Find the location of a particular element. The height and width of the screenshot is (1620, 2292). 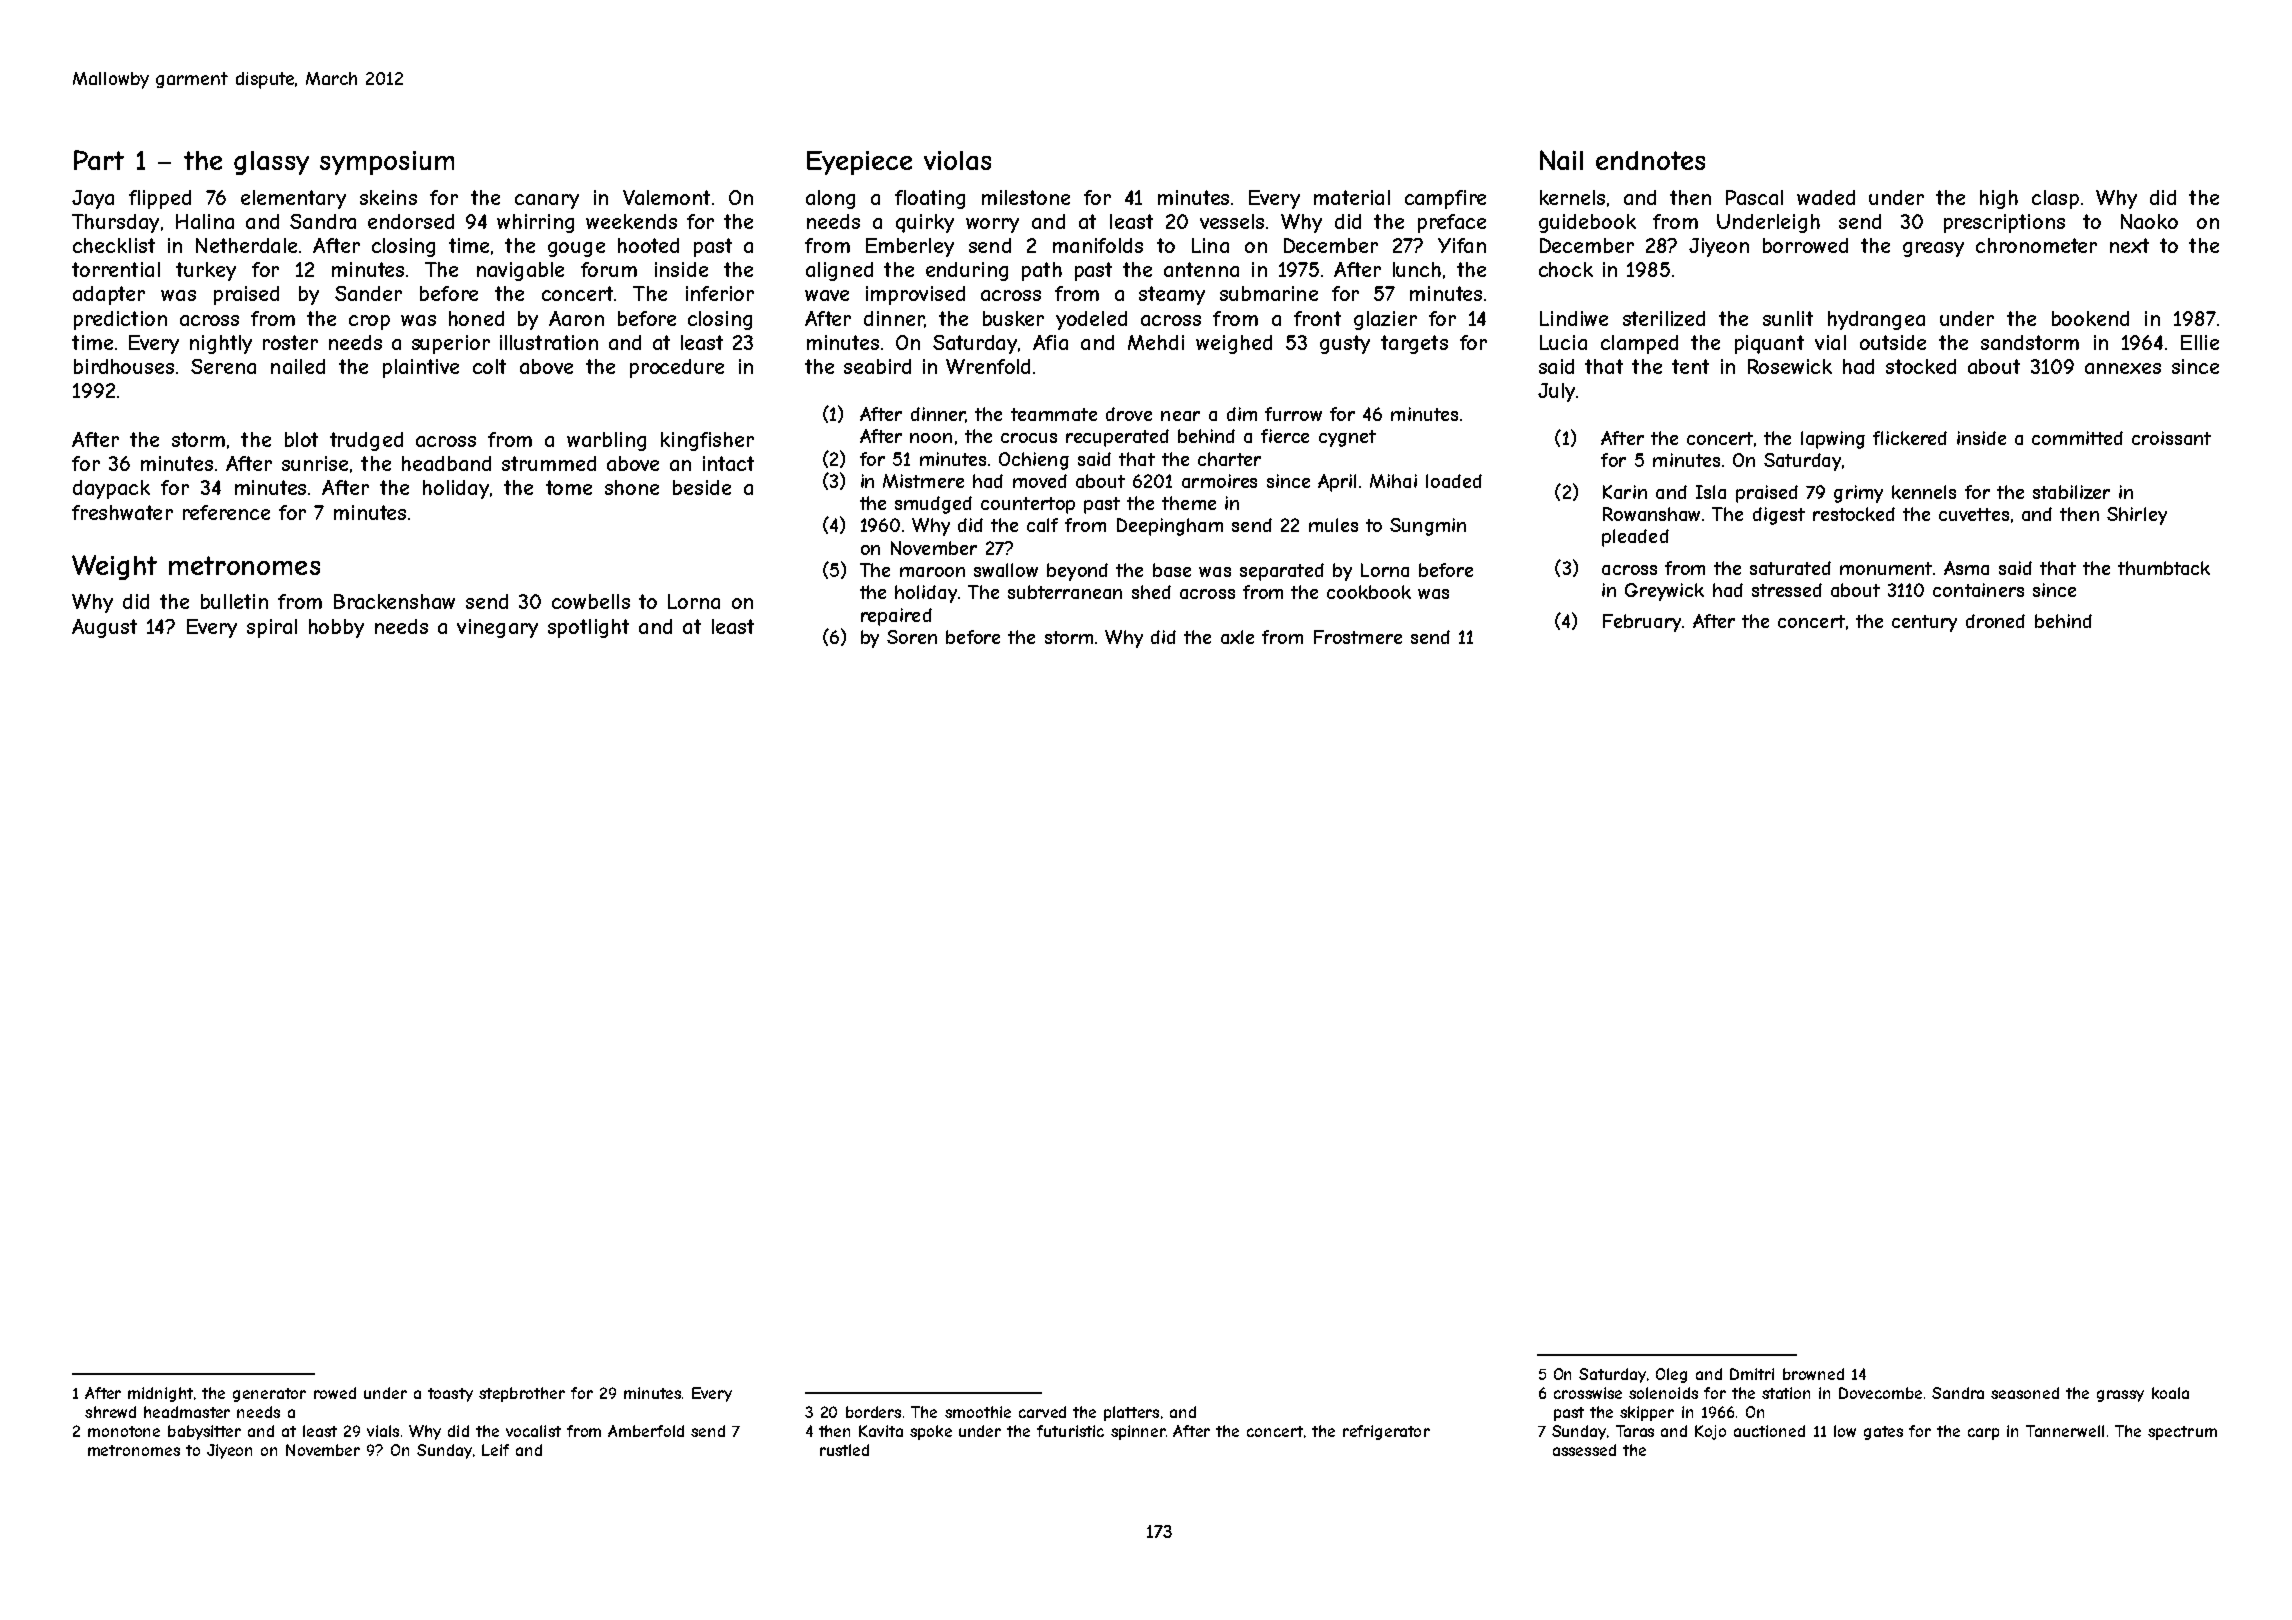

spotlight is located at coordinates (588, 628).
